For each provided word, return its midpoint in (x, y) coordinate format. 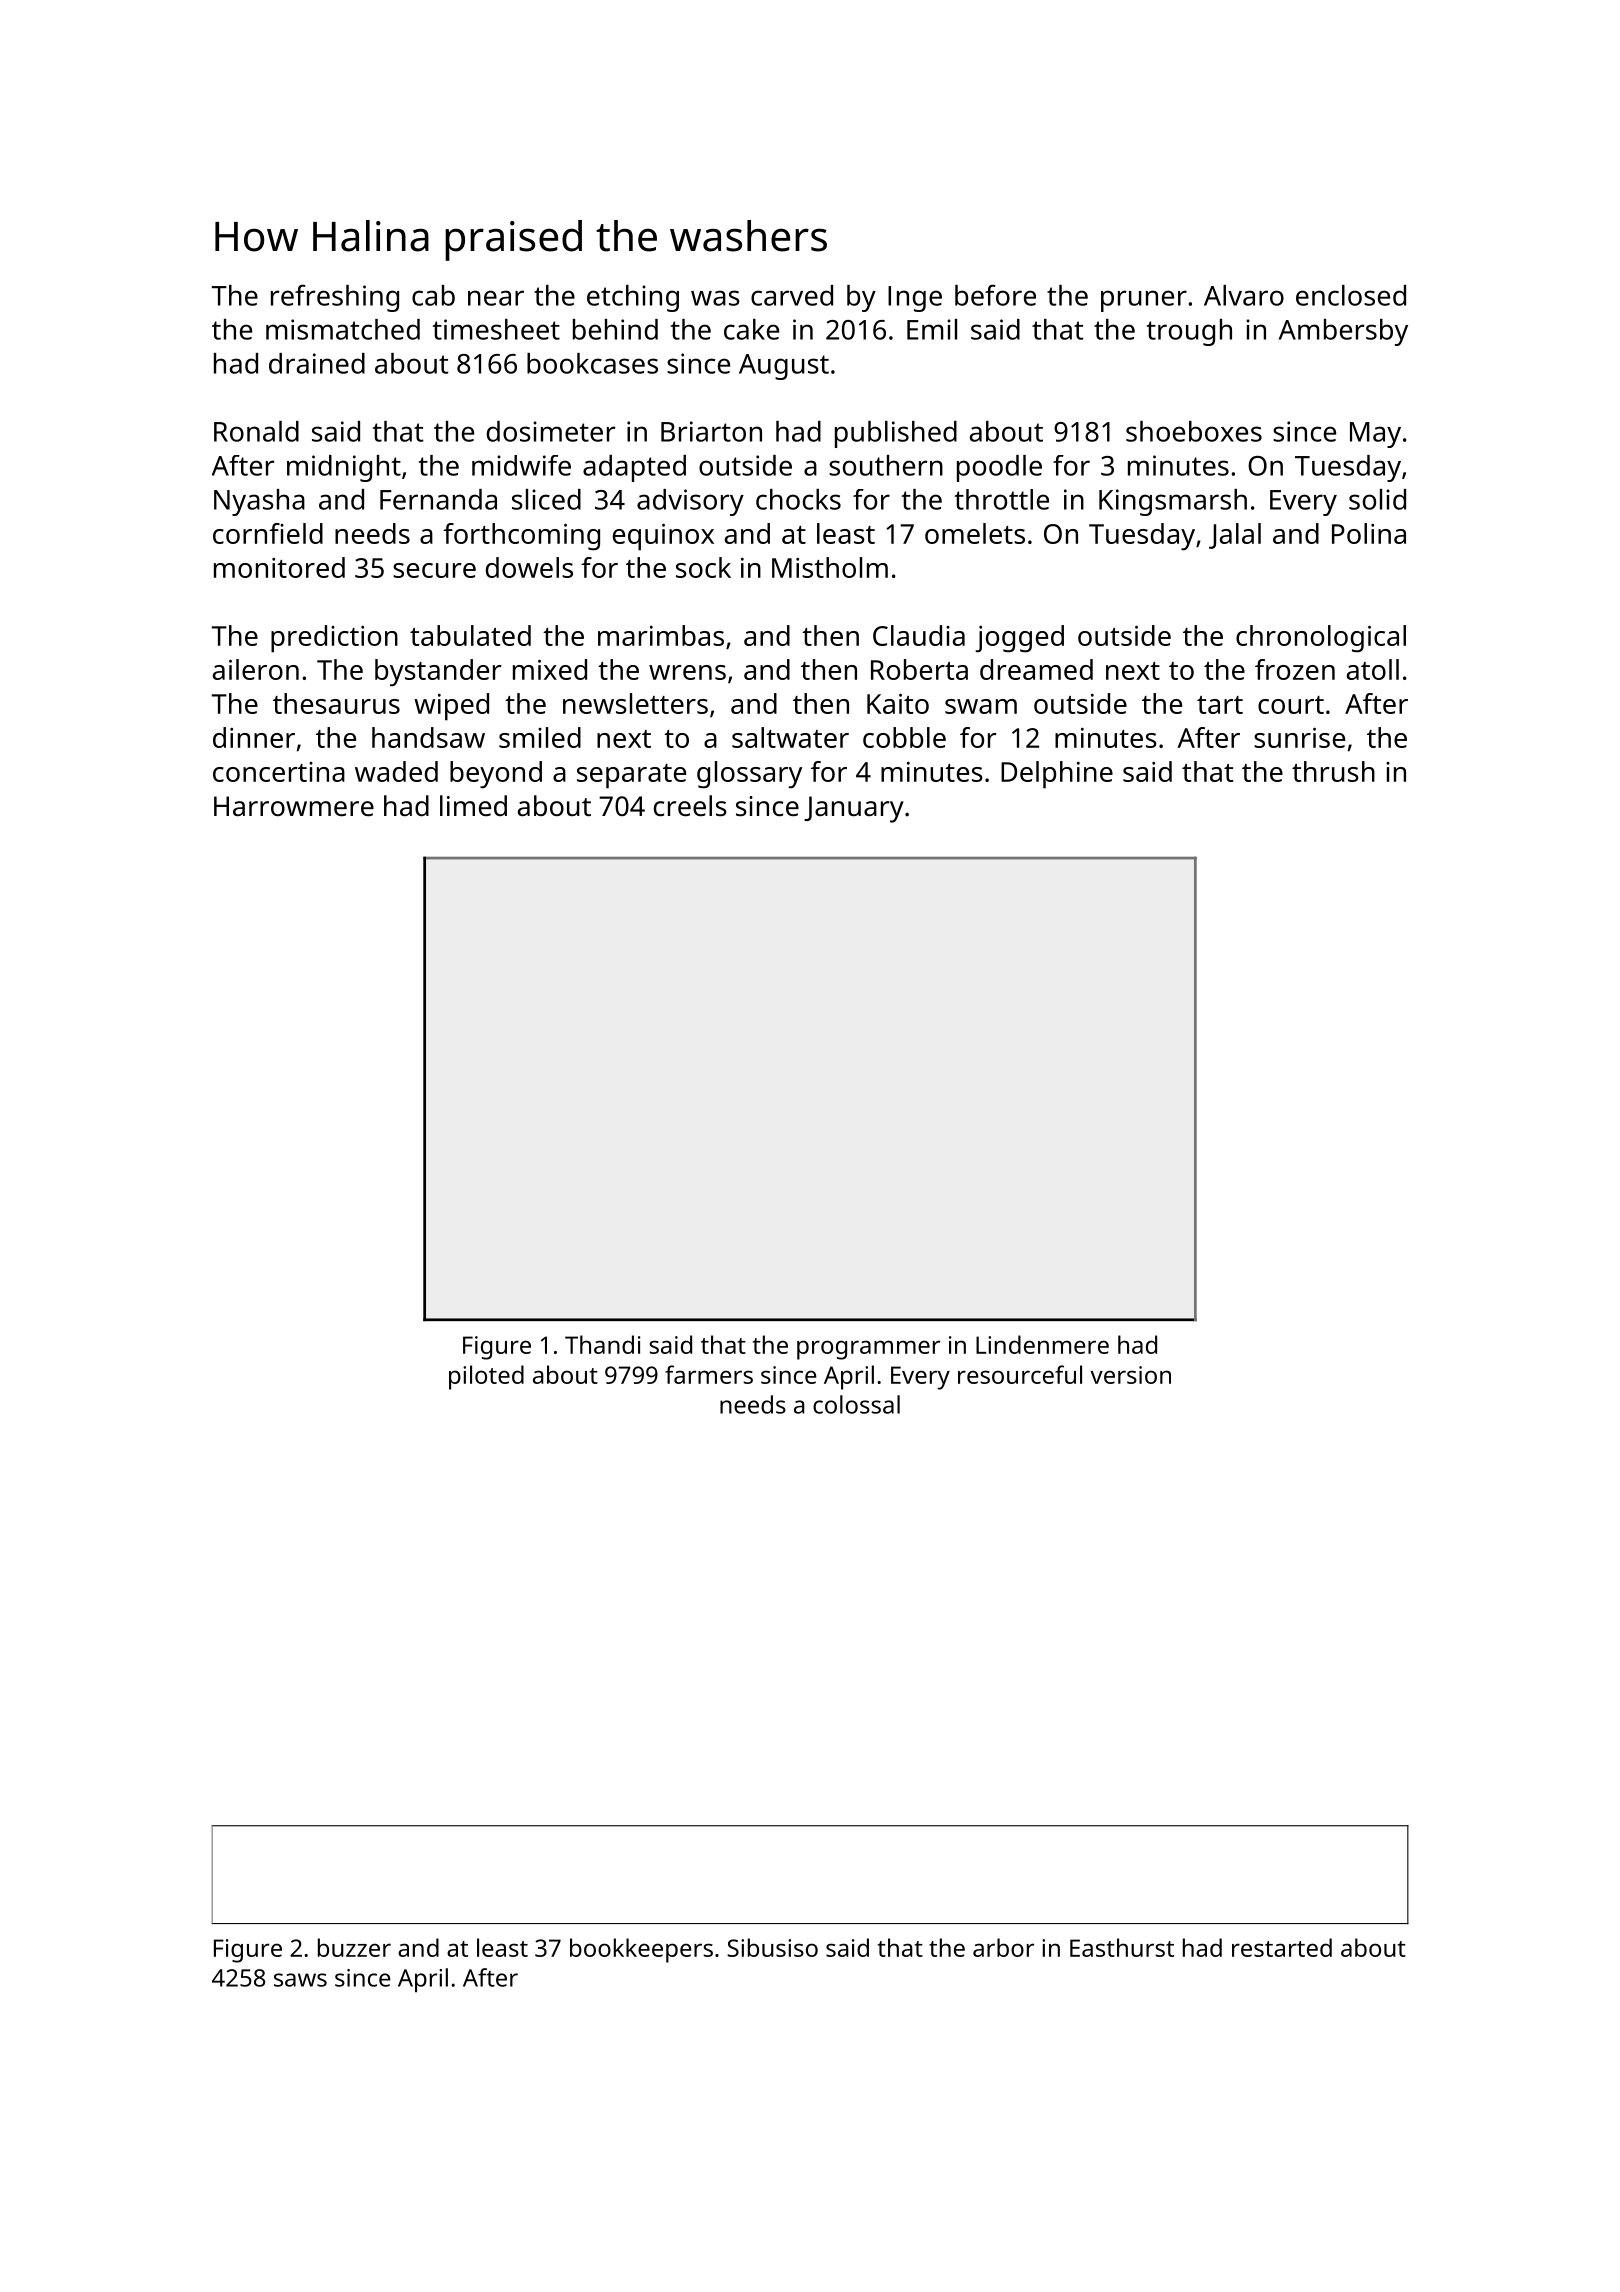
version (1130, 1375)
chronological (1321, 639)
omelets (975, 533)
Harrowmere (294, 806)
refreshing (335, 298)
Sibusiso (772, 1947)
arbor (1003, 1947)
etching (633, 298)
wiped (451, 707)
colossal (856, 1404)
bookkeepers (641, 1950)
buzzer (354, 1947)
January (854, 809)
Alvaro (1244, 295)
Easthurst (1122, 1947)
